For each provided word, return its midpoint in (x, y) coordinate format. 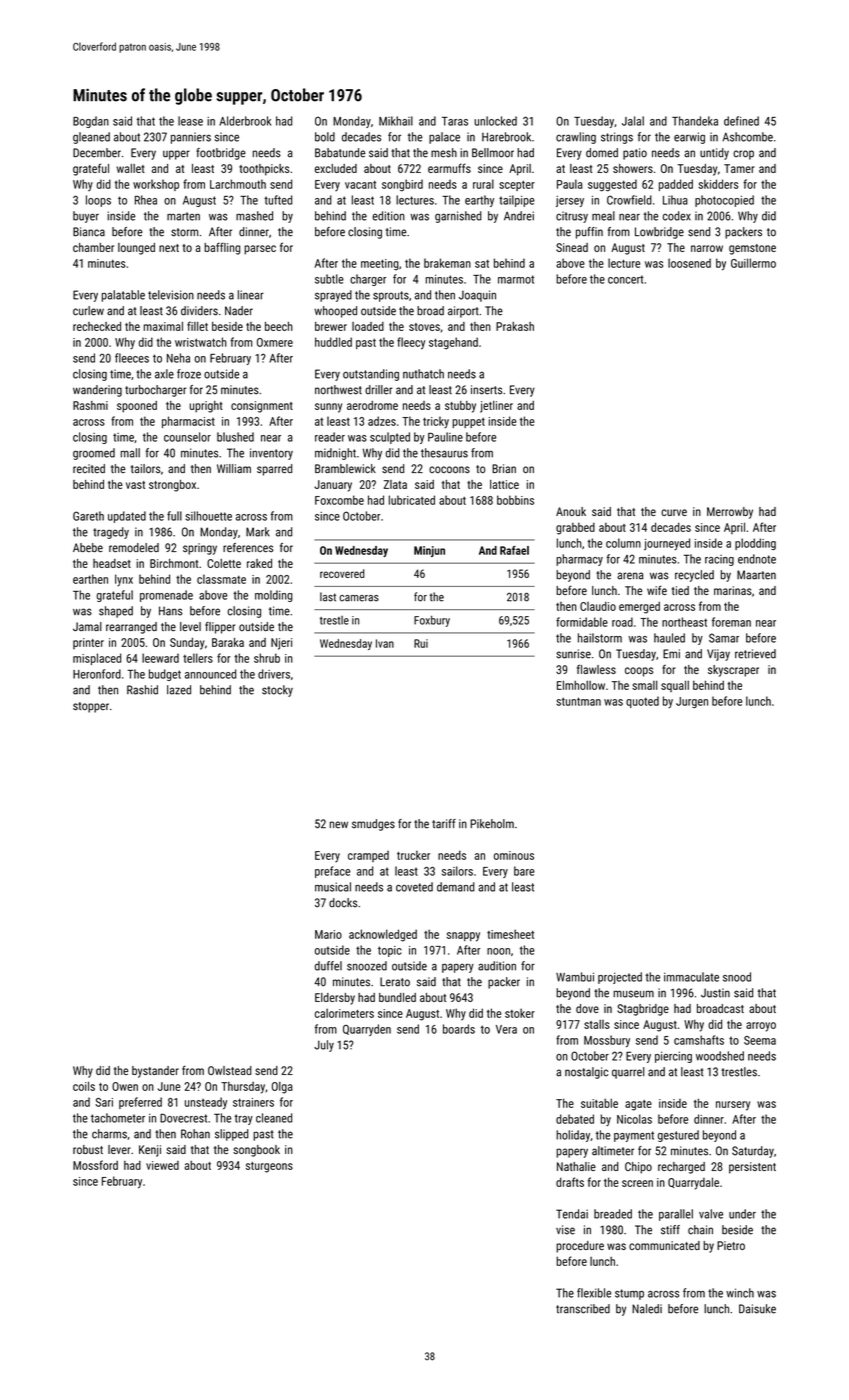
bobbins (515, 500)
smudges (373, 825)
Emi (671, 654)
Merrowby (730, 513)
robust (88, 1149)
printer (88, 643)
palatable (123, 296)
